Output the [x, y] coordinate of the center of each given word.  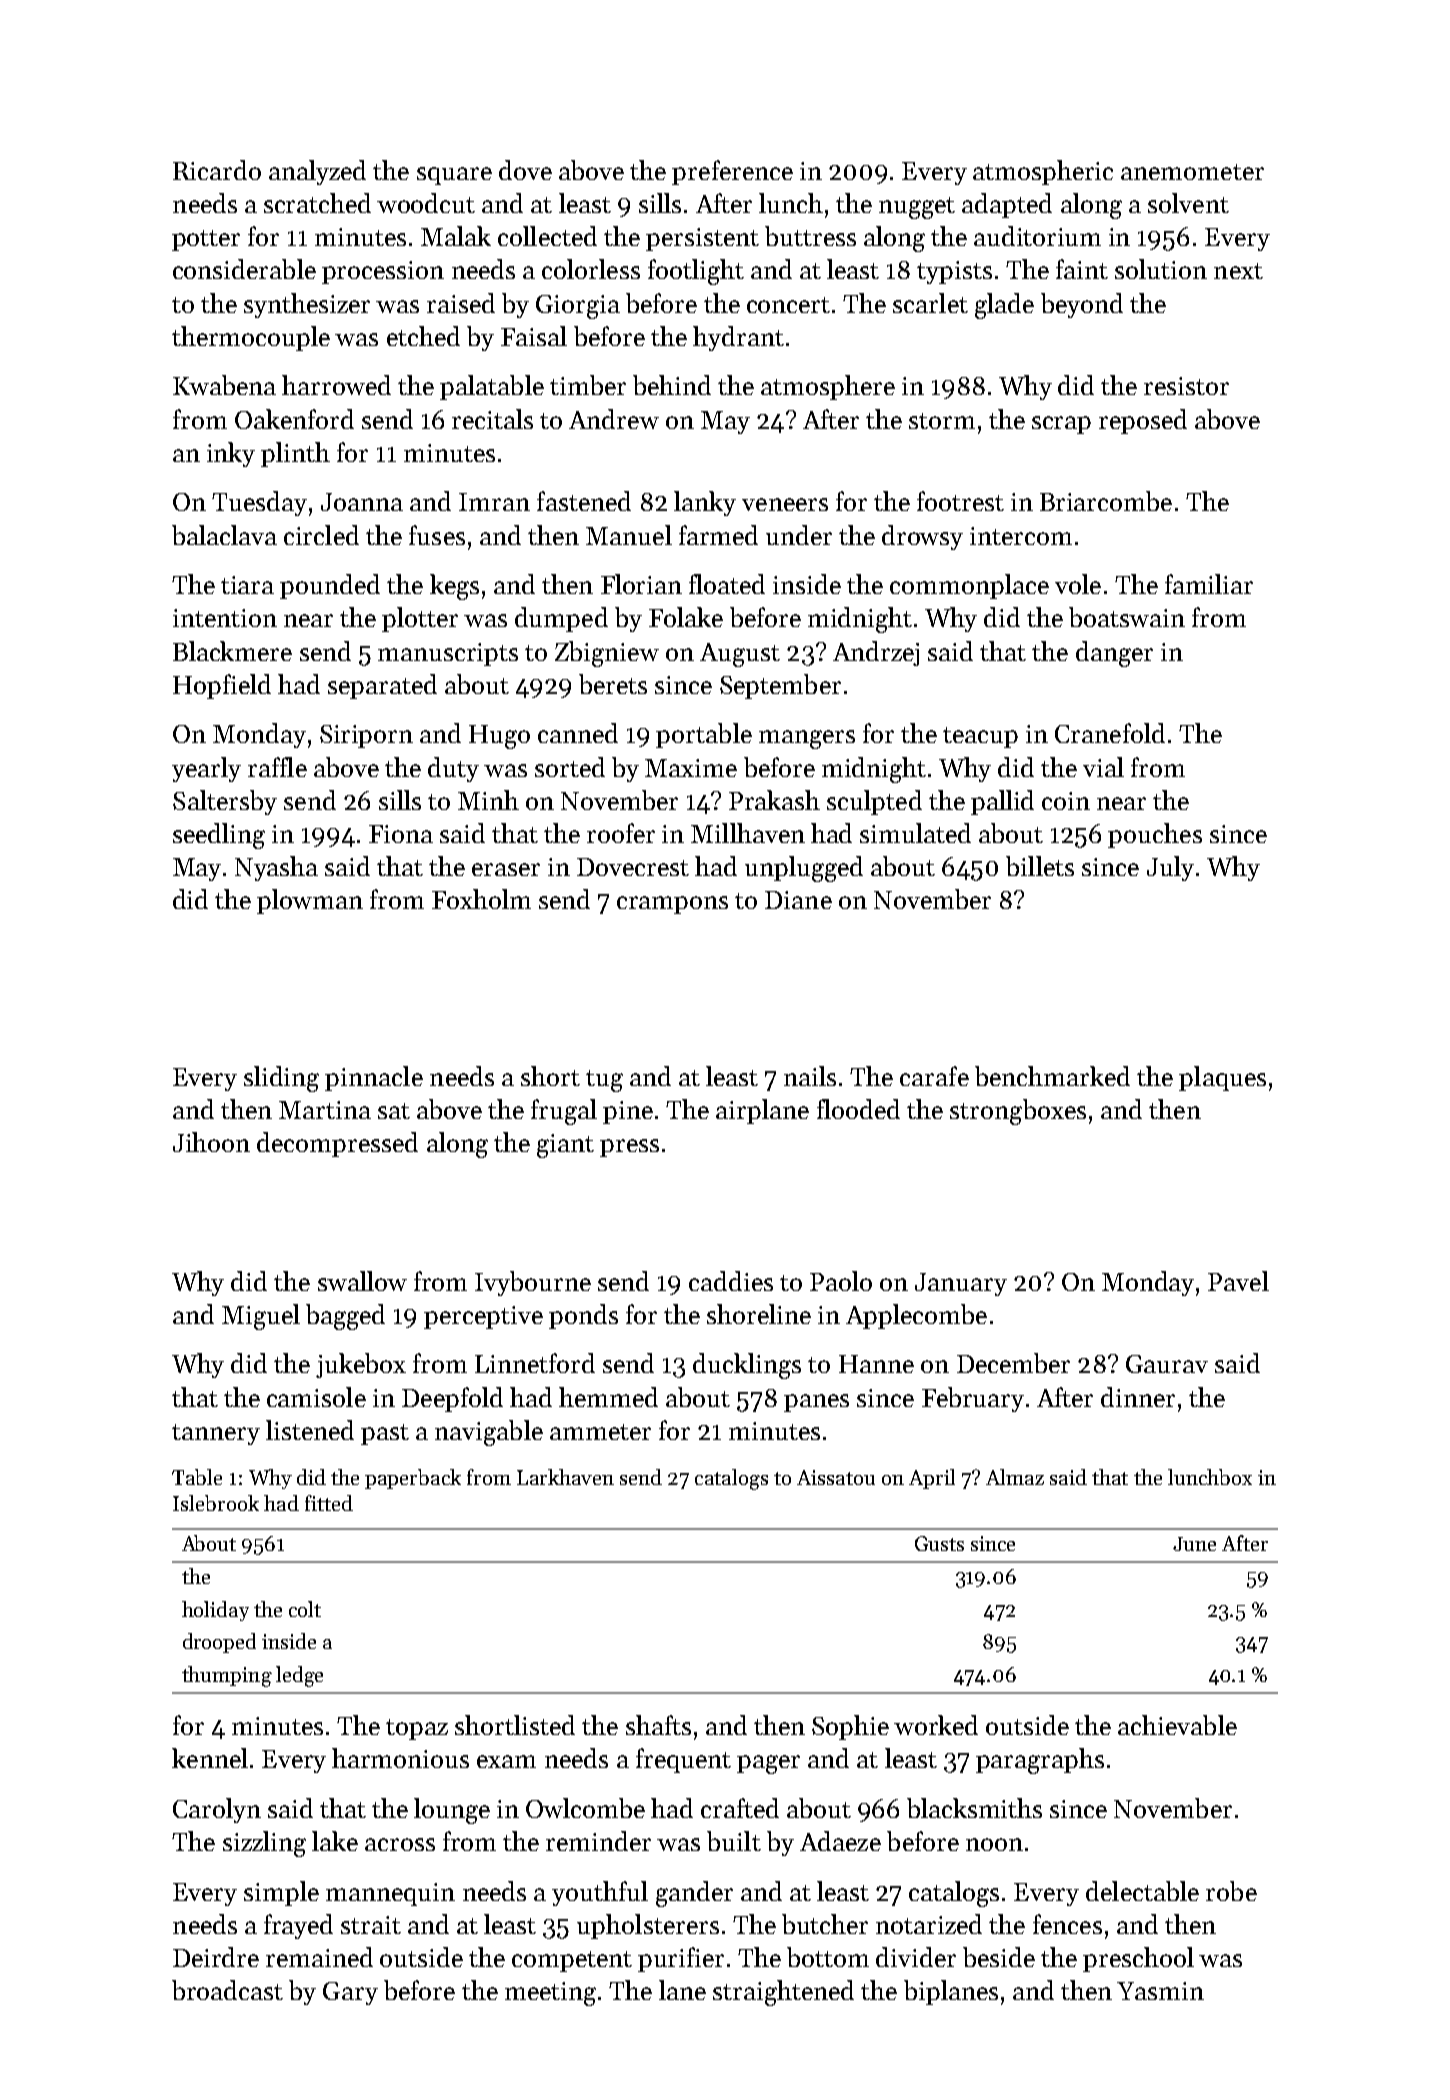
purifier [681, 1959]
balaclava [224, 535]
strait [371, 1925]
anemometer [1192, 172]
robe [1231, 1891]
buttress [810, 236]
